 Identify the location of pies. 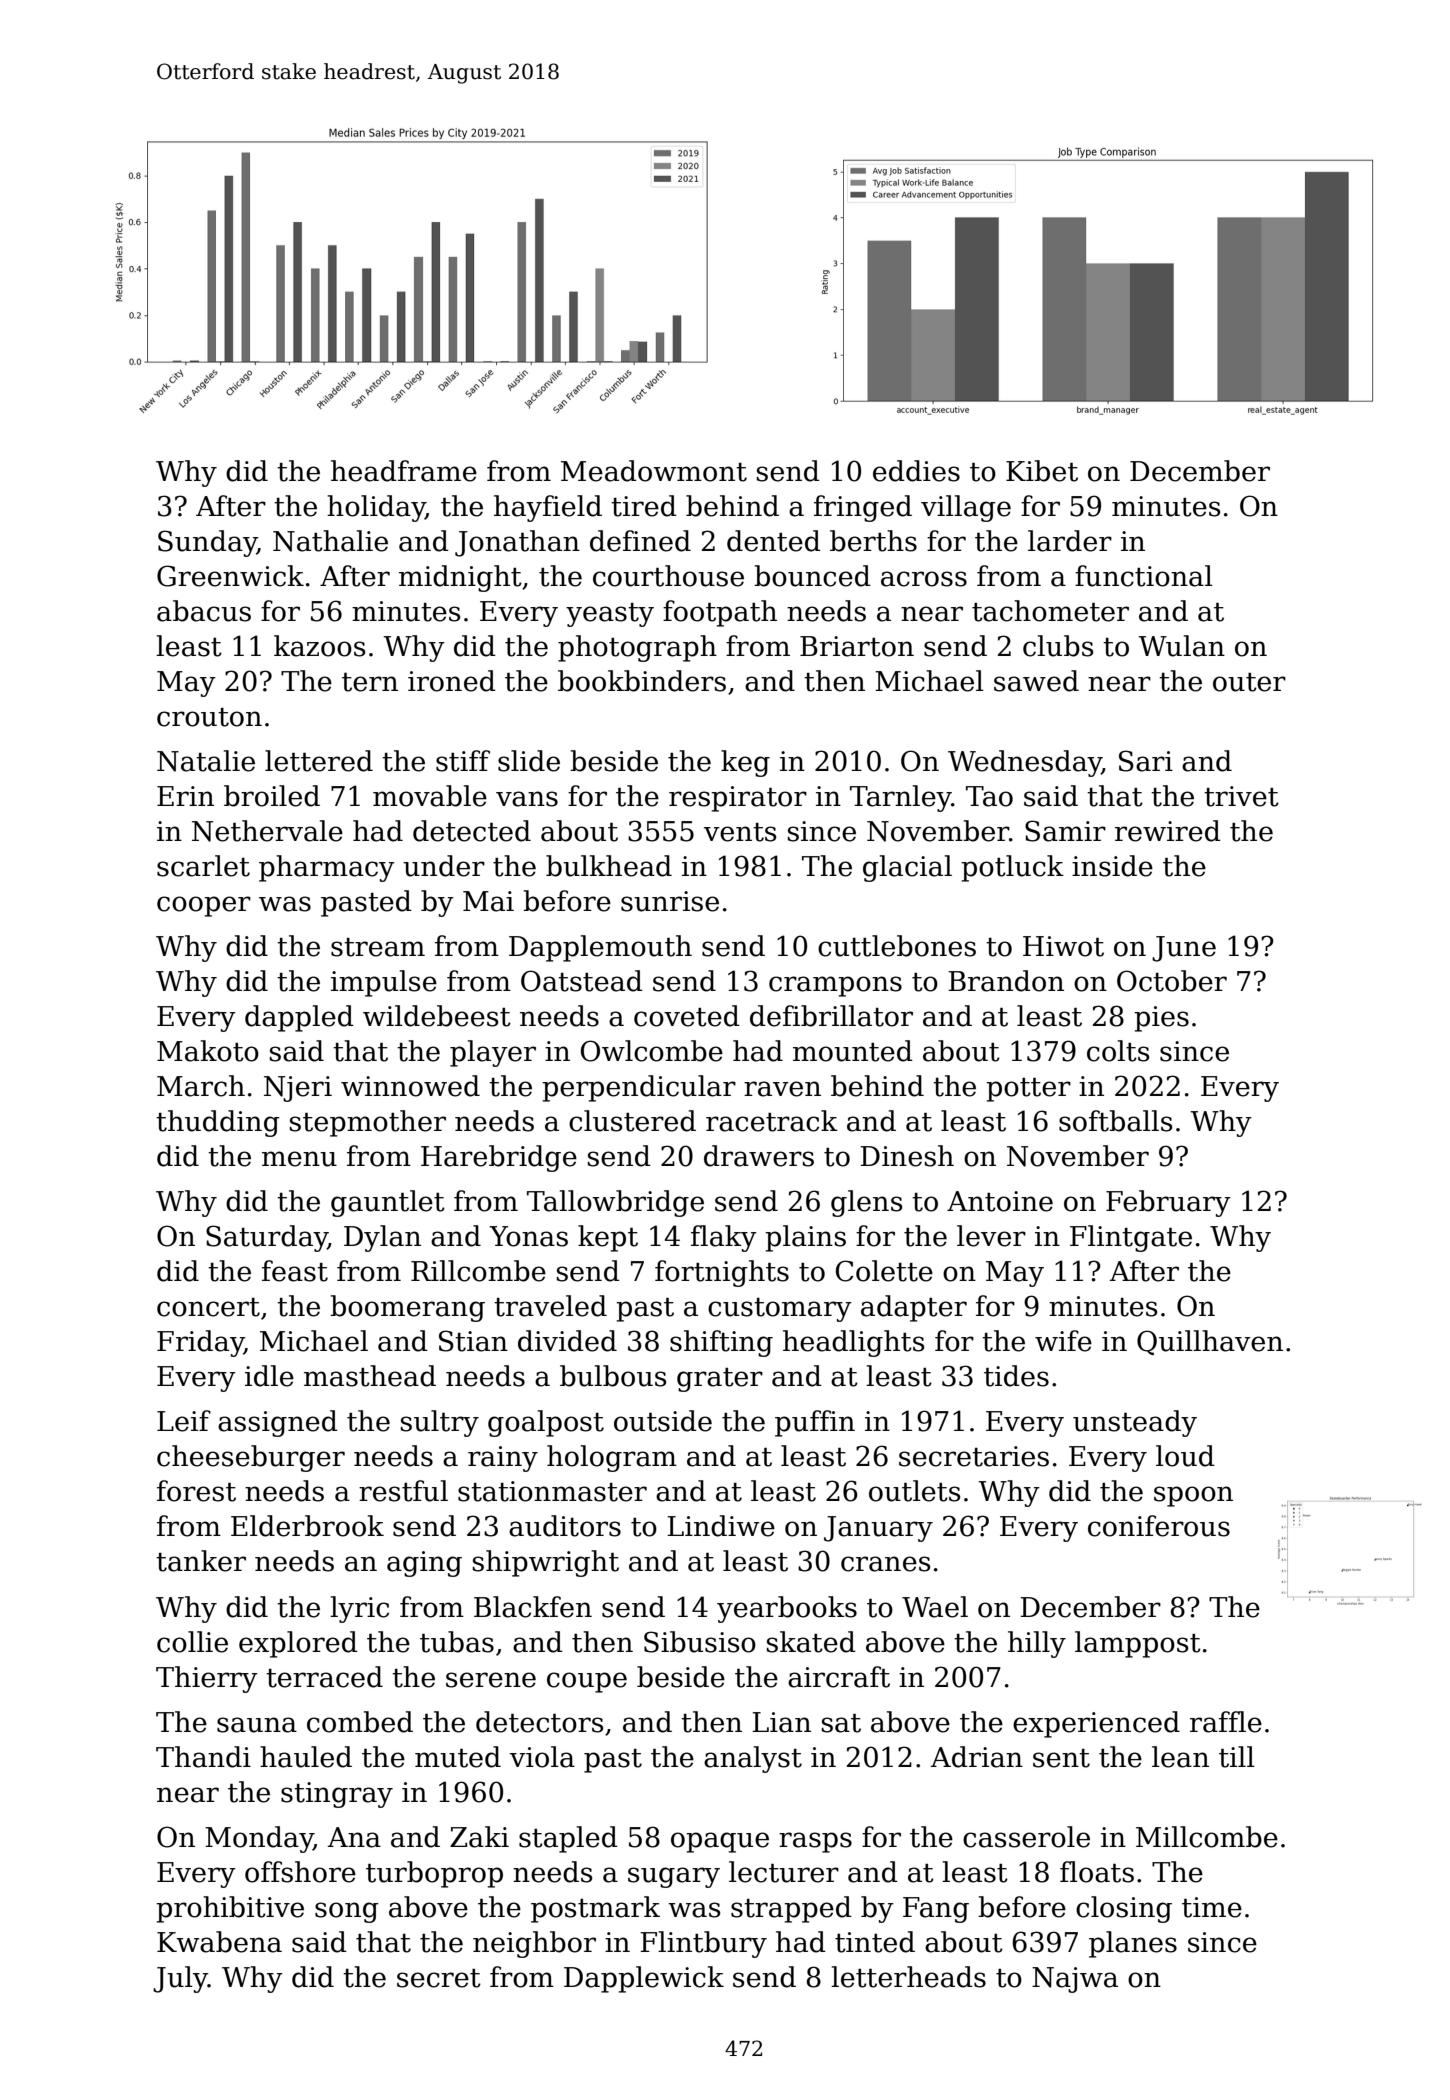
(1161, 1019).
